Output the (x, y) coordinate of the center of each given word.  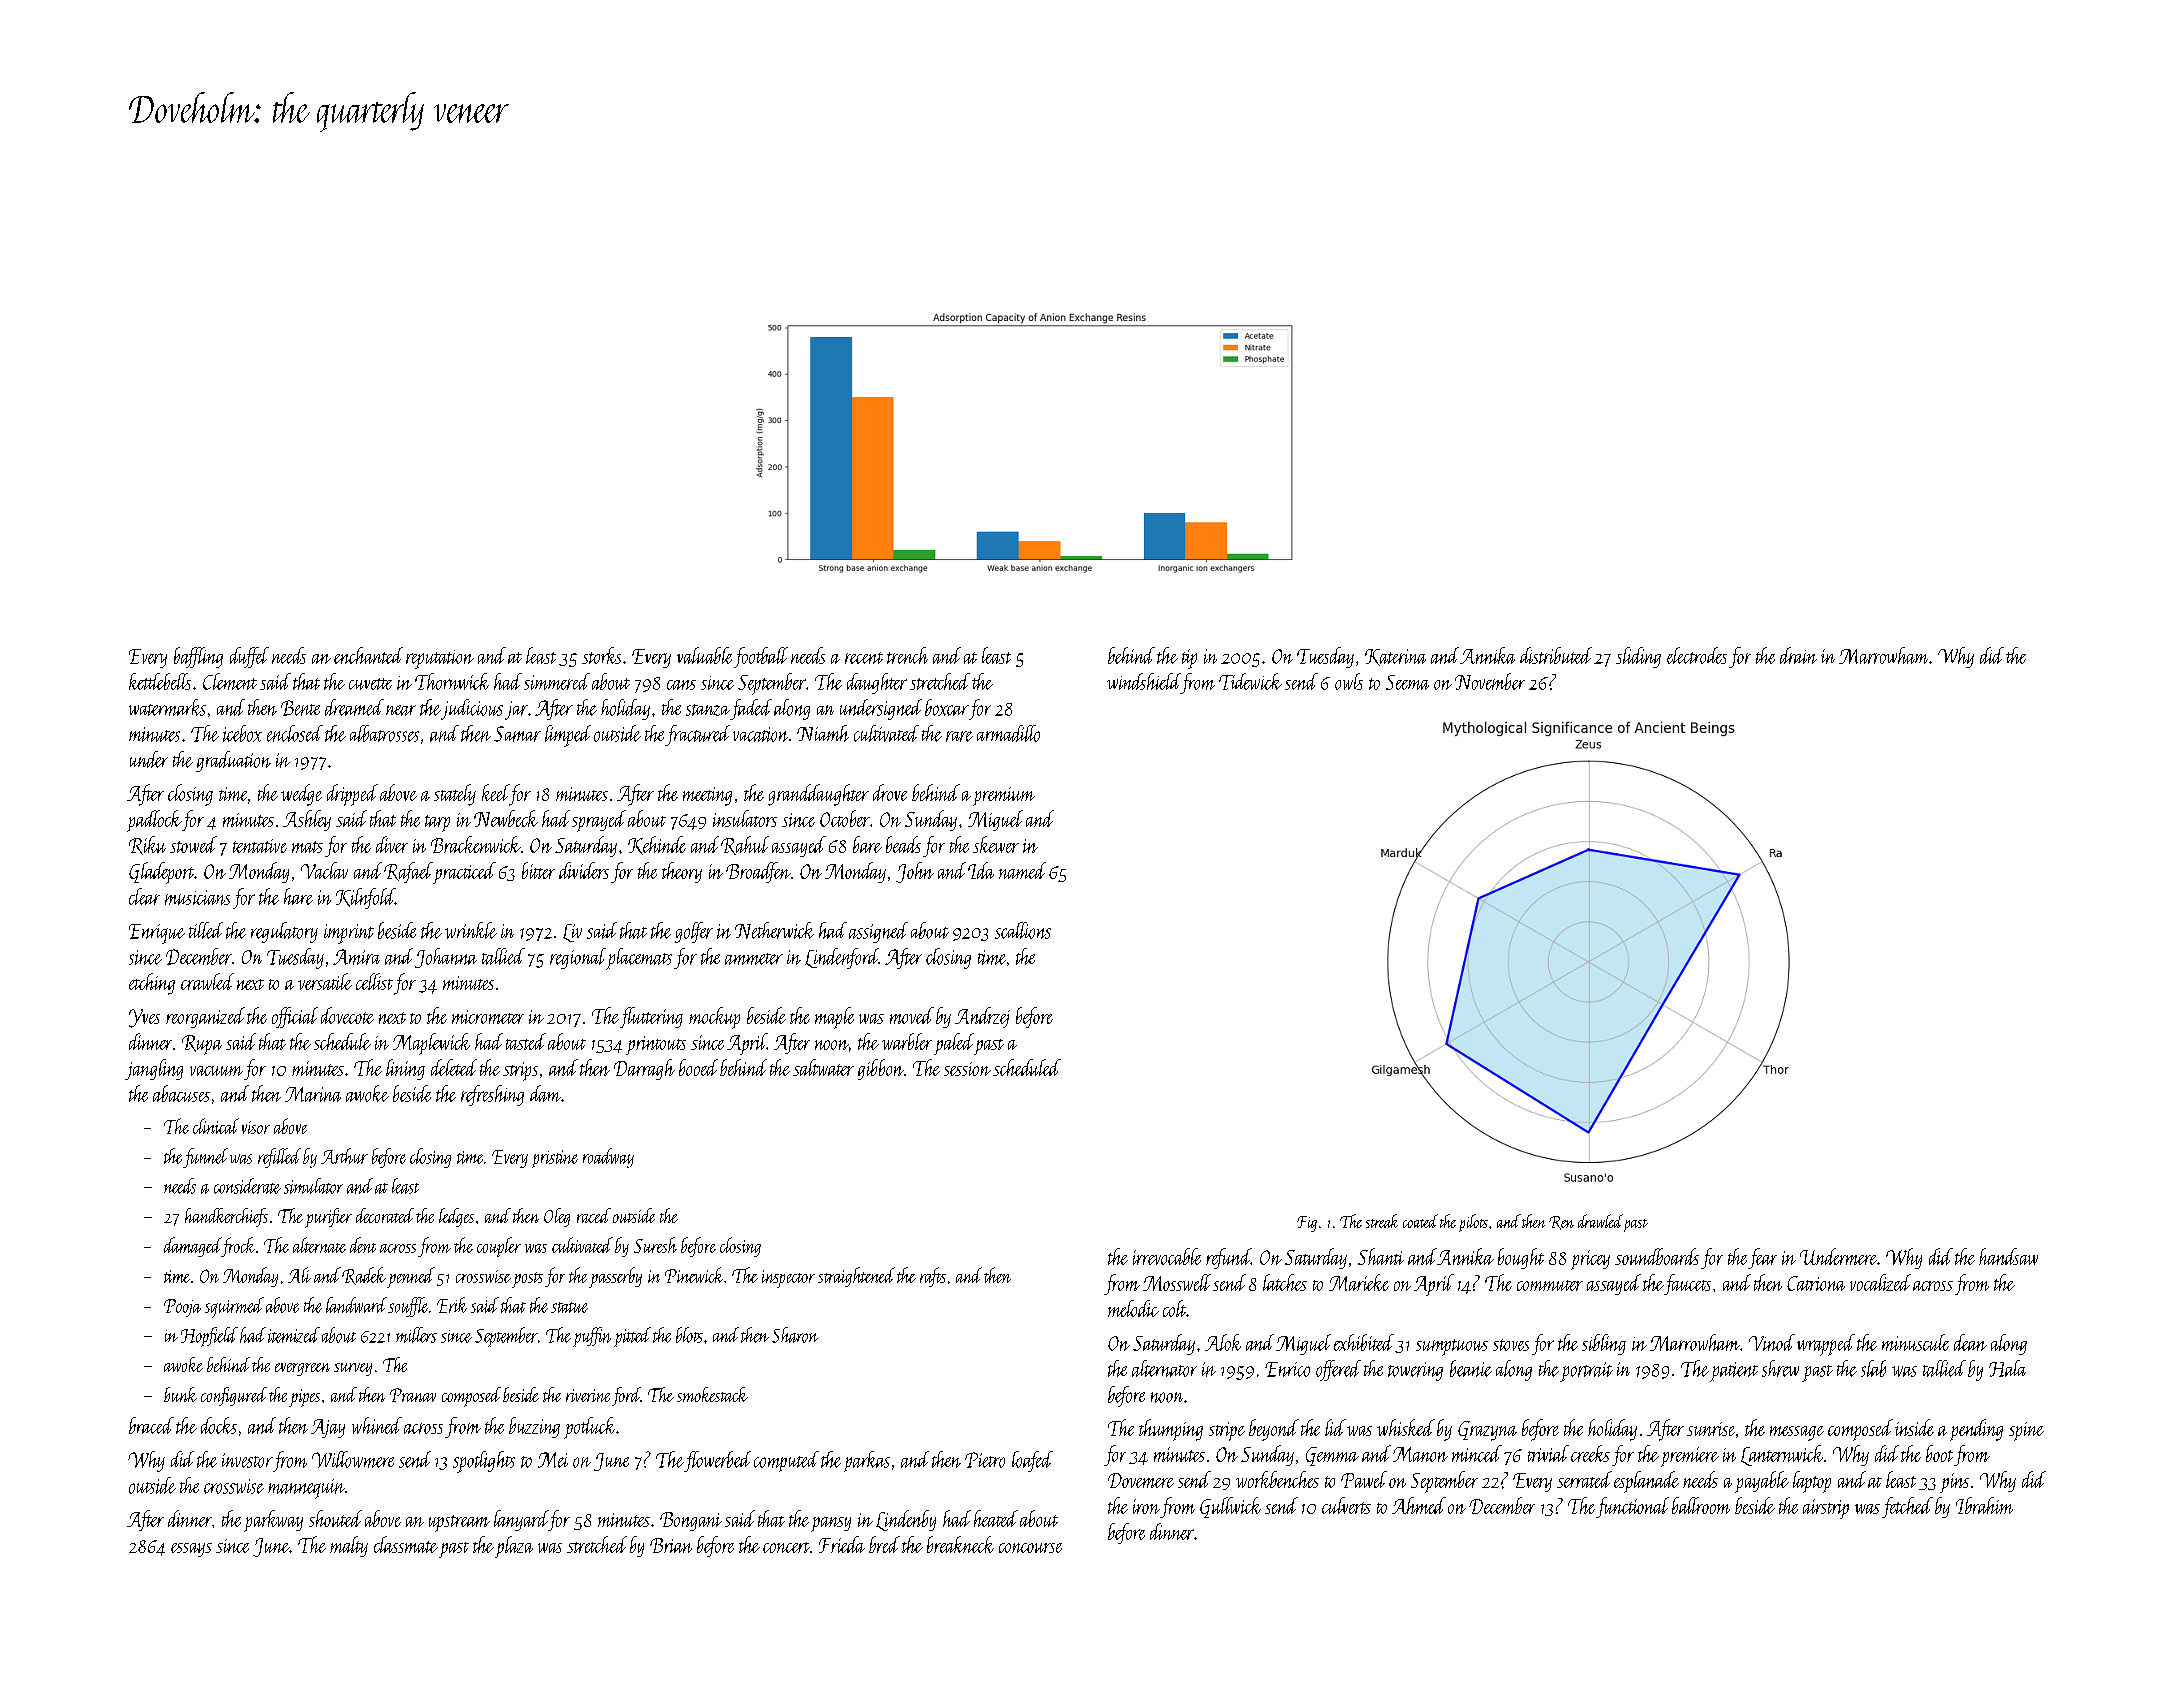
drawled (1600, 1221)
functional (1632, 1507)
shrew (1780, 1368)
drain (1798, 655)
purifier (328, 1218)
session (967, 1069)
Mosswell (1177, 1282)
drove (890, 792)
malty (349, 1546)
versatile (325, 981)
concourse (1030, 1548)
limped (568, 736)
